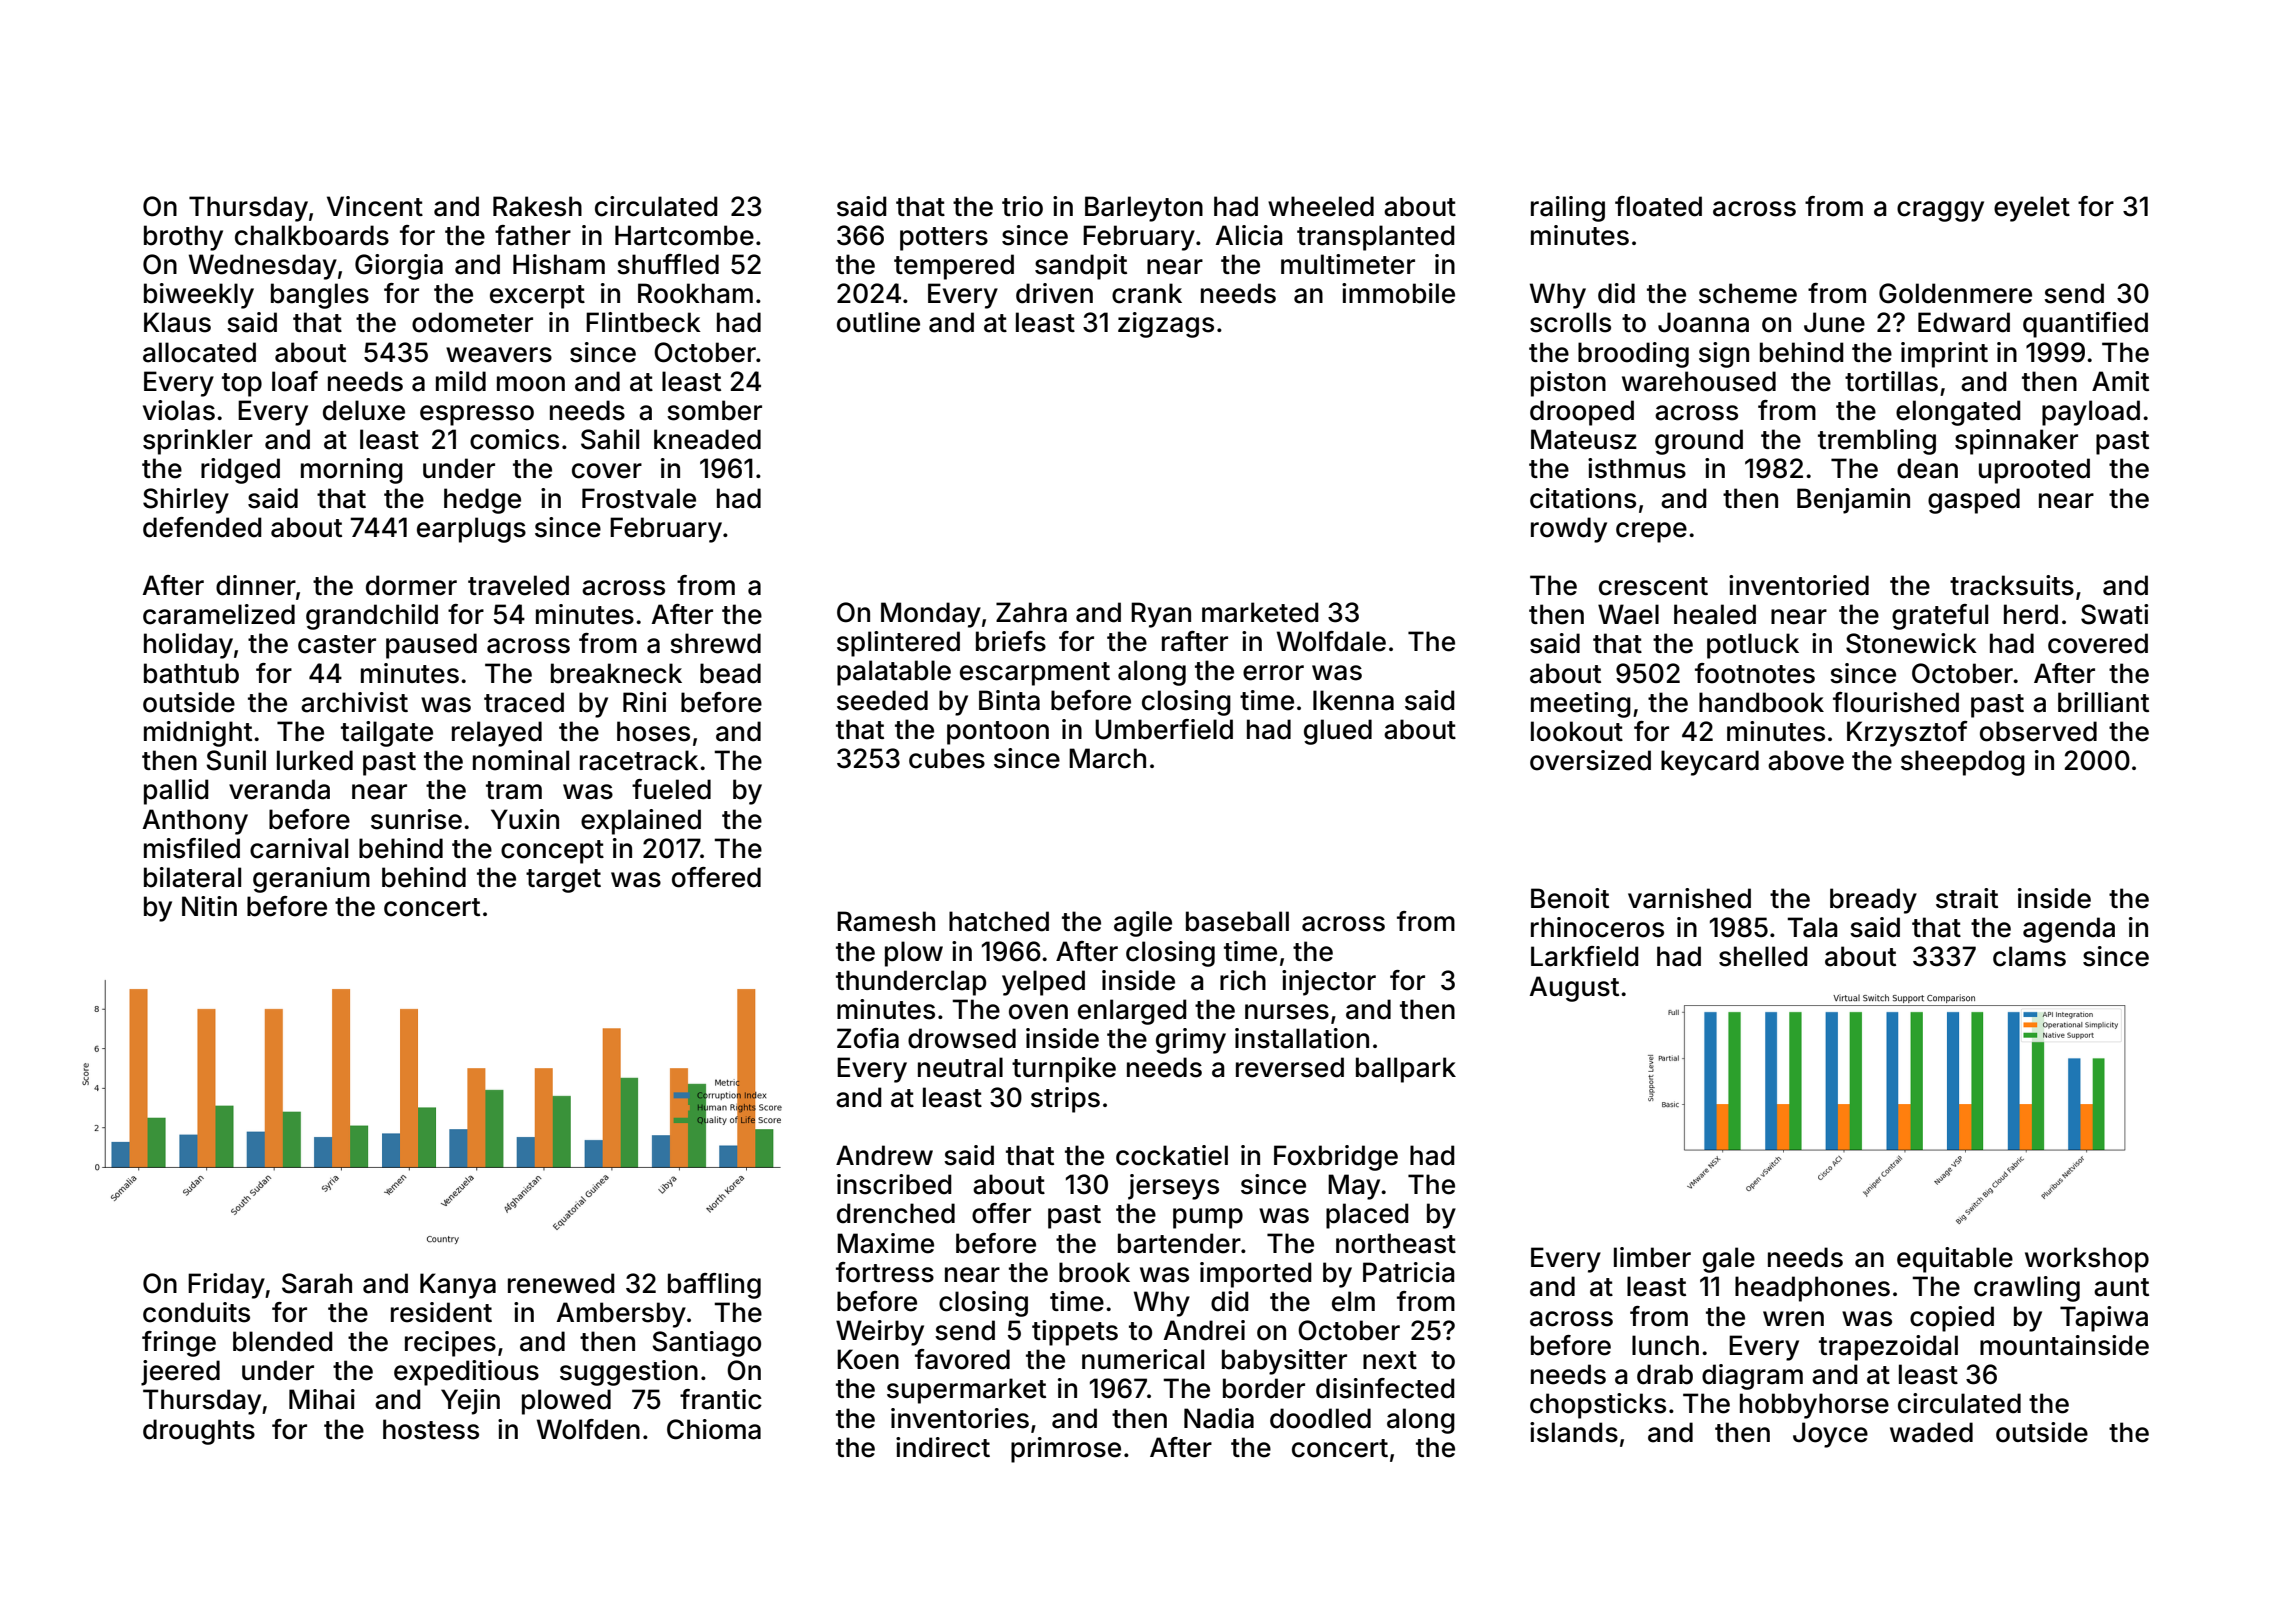 This screenshot has height=1620, width=2292. What do you see at coordinates (960, 1067) in the screenshot?
I see `neutral` at bounding box center [960, 1067].
